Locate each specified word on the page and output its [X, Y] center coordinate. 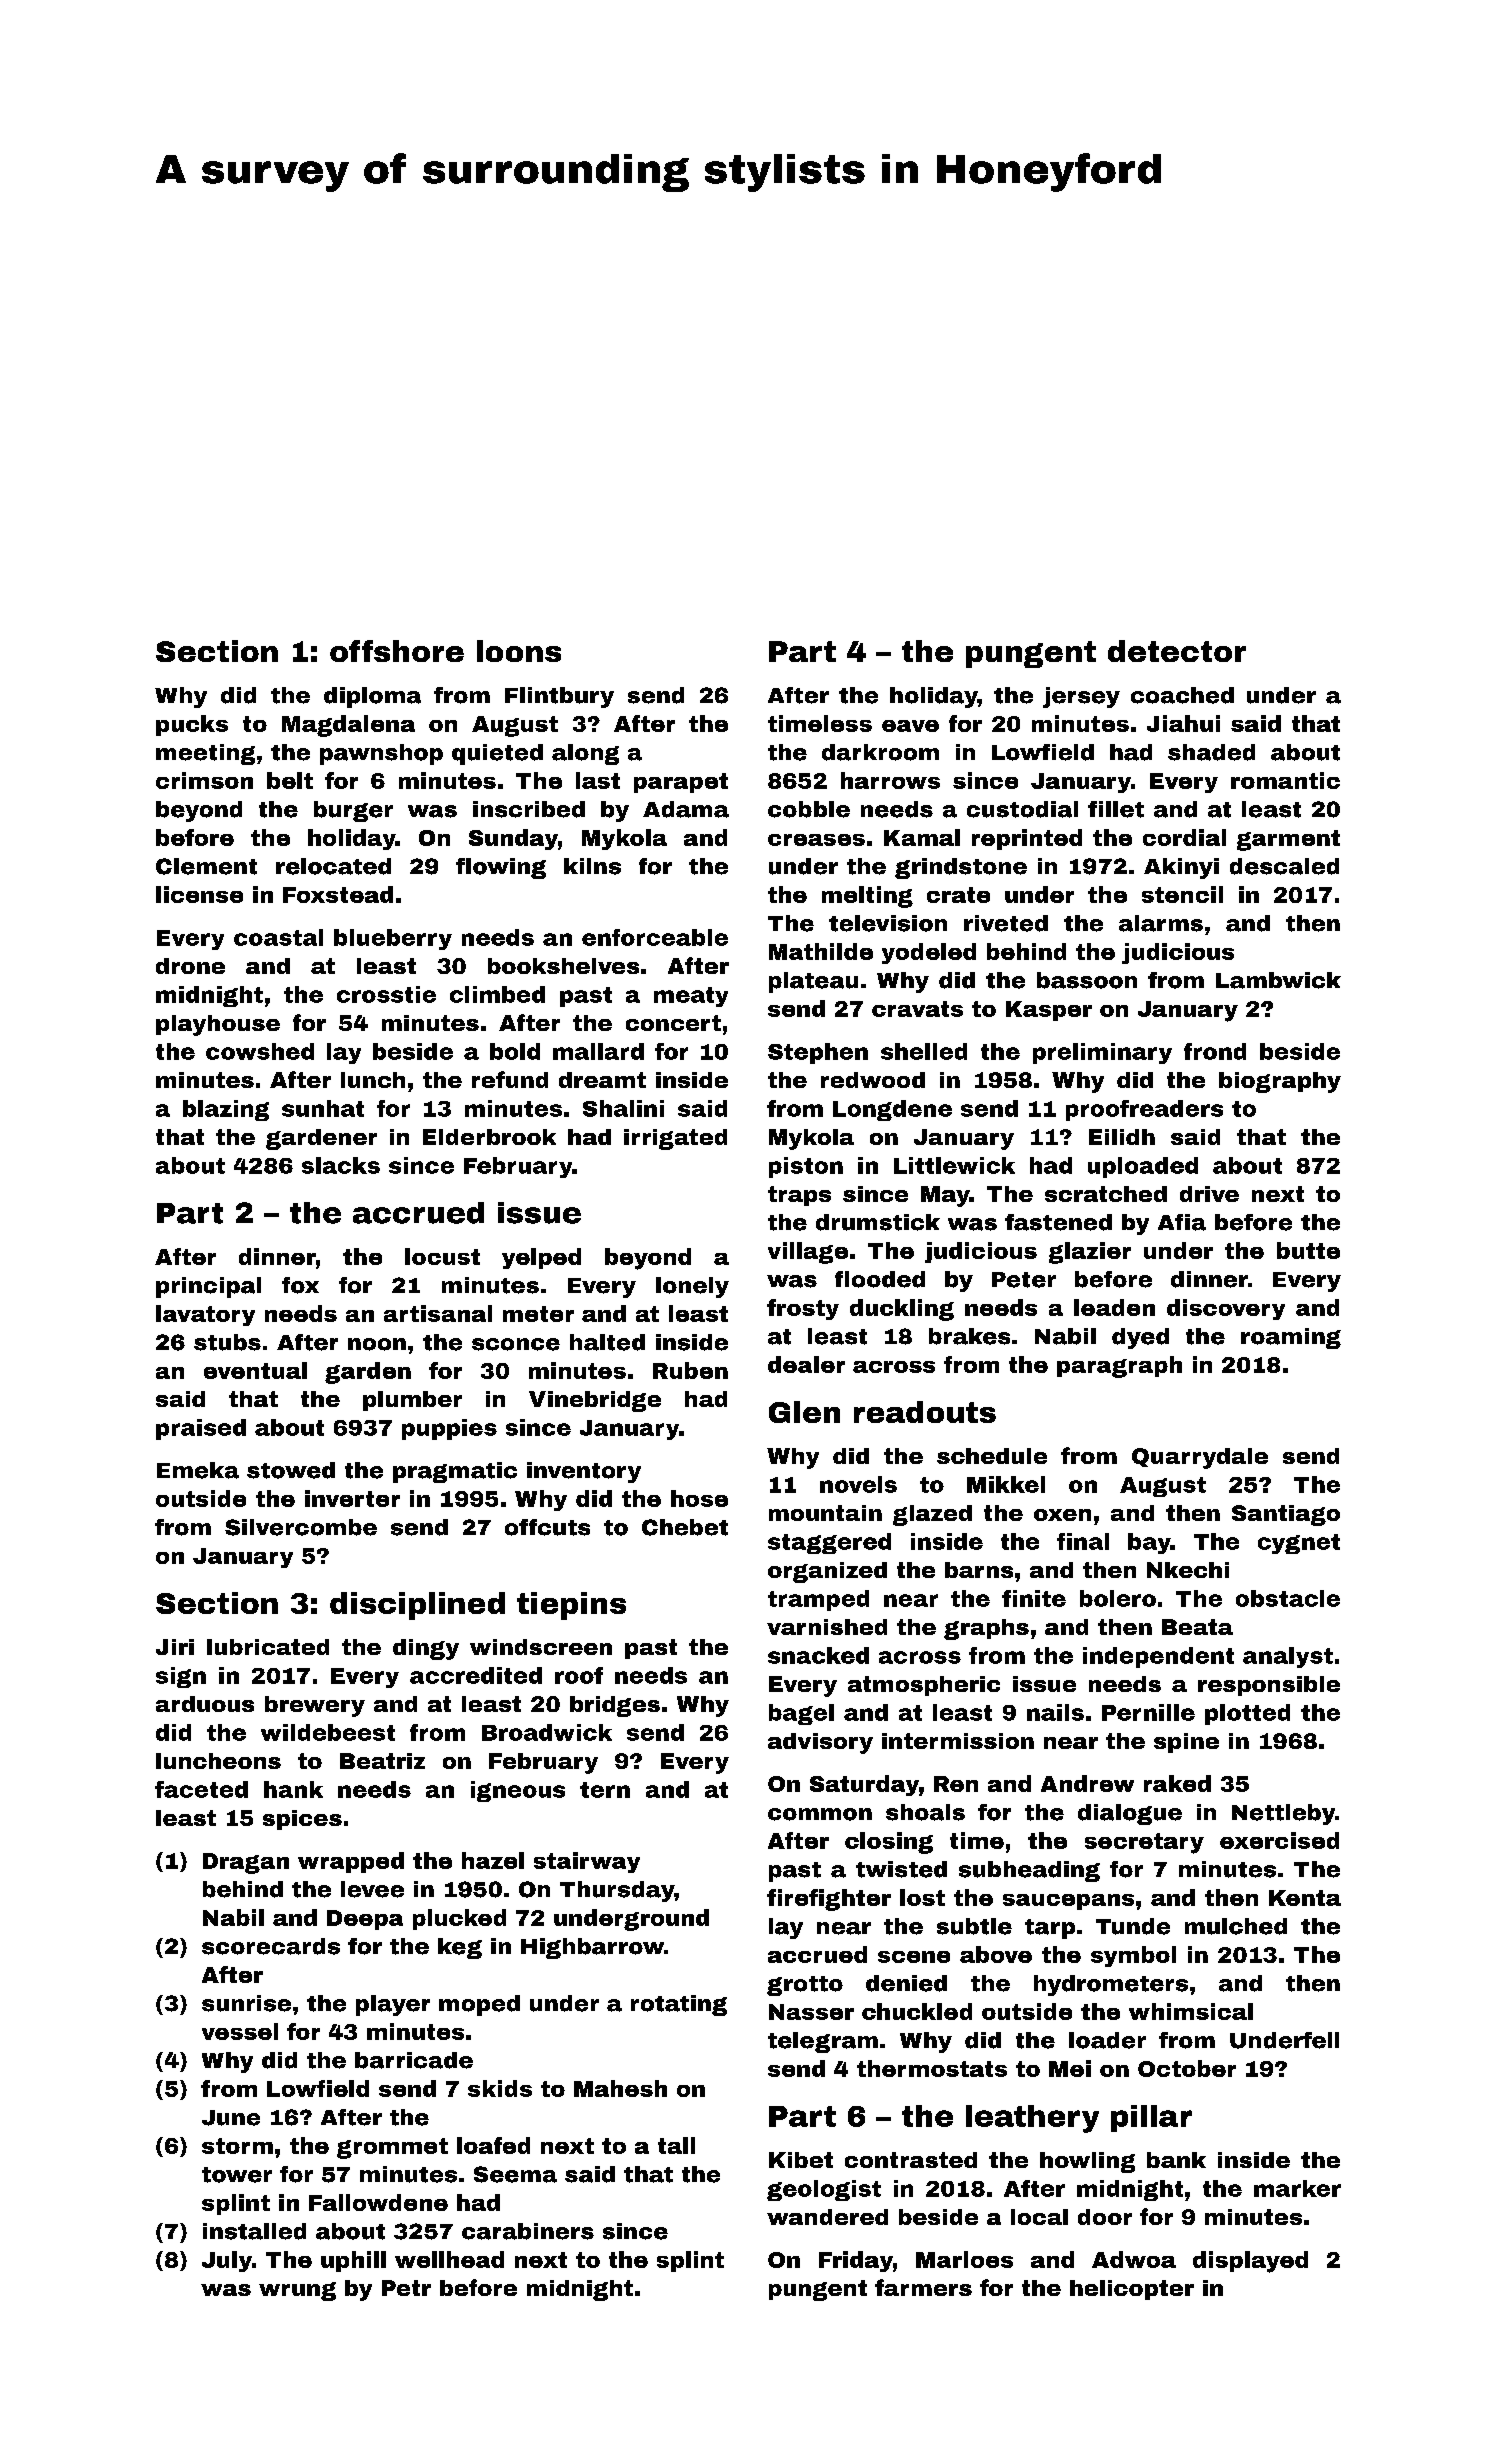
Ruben [690, 1370]
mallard [598, 1051]
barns [979, 1570]
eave [910, 726]
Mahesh [620, 2088]
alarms [1161, 923]
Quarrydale [1200, 1458]
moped [479, 2005]
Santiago [1286, 1515]
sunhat [323, 1108]
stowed [291, 1470]
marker [1297, 2188]
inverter [352, 1498]
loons [519, 651]
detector [1177, 651]
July [227, 2261]
